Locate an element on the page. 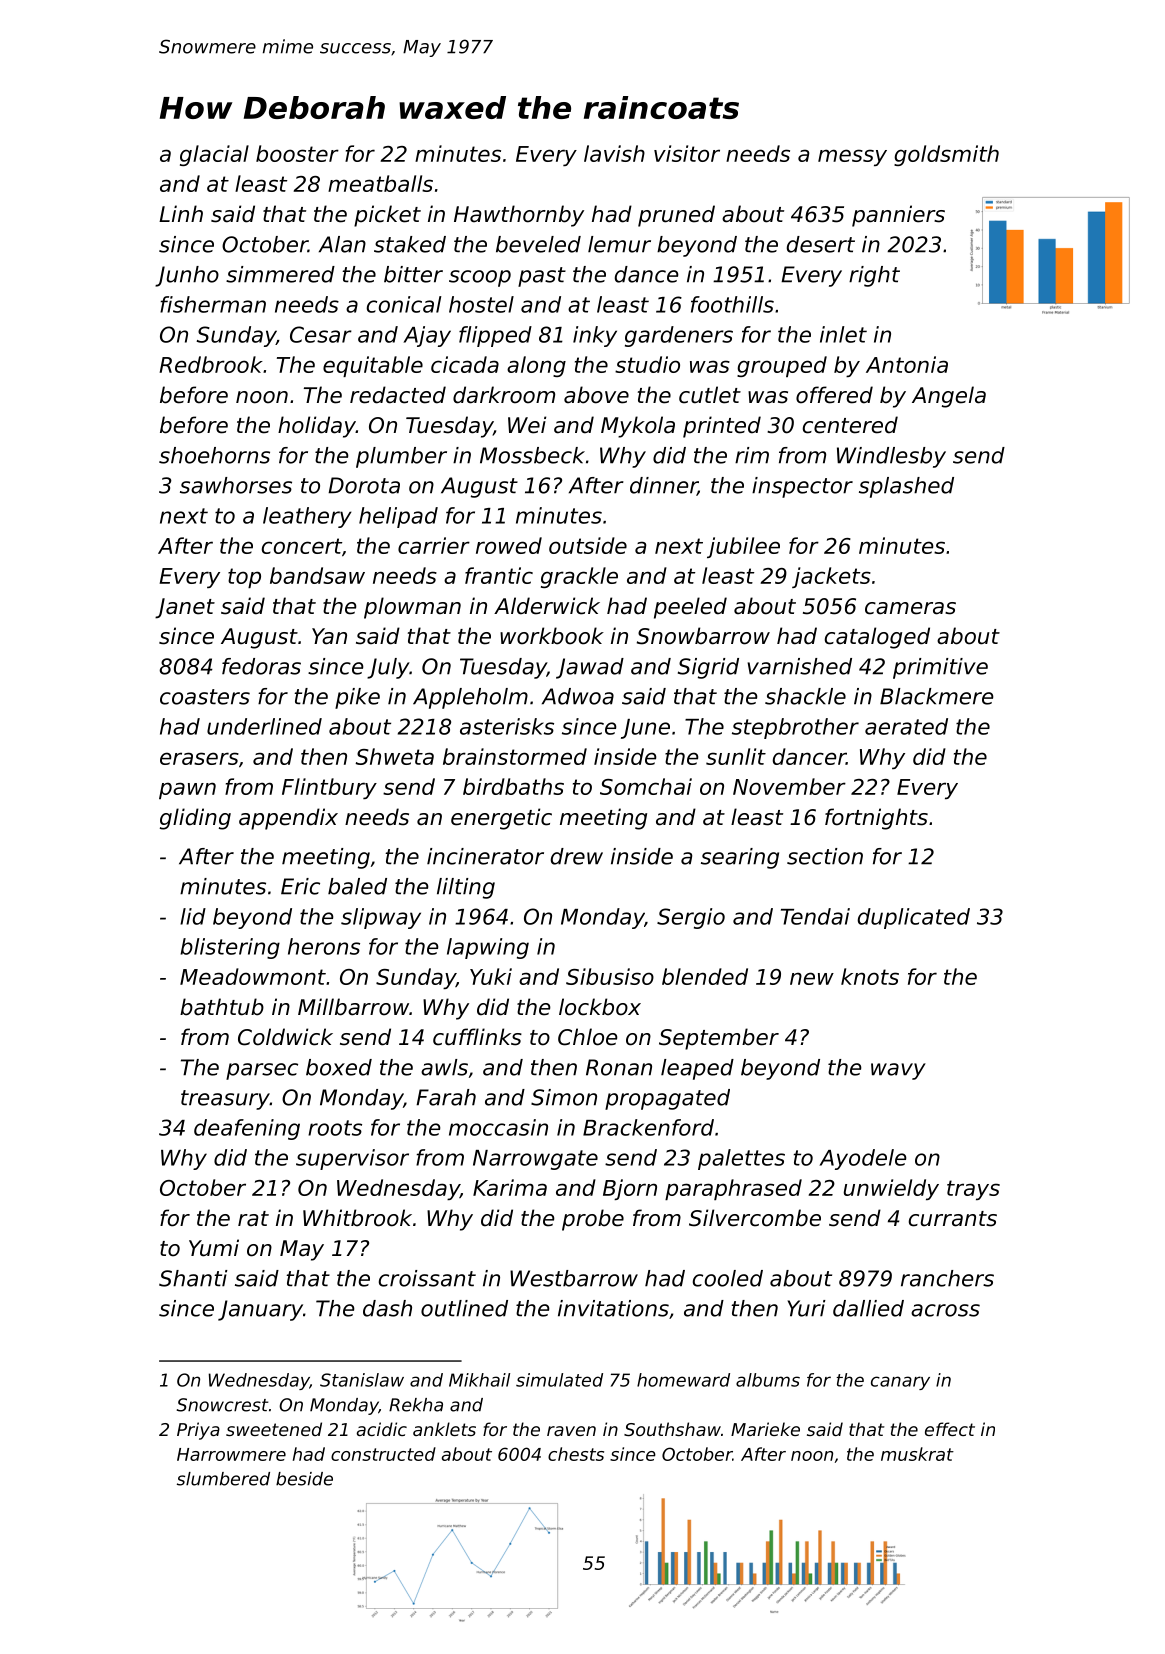 This document has width=1165, height=1654. across is located at coordinates (945, 1310).
